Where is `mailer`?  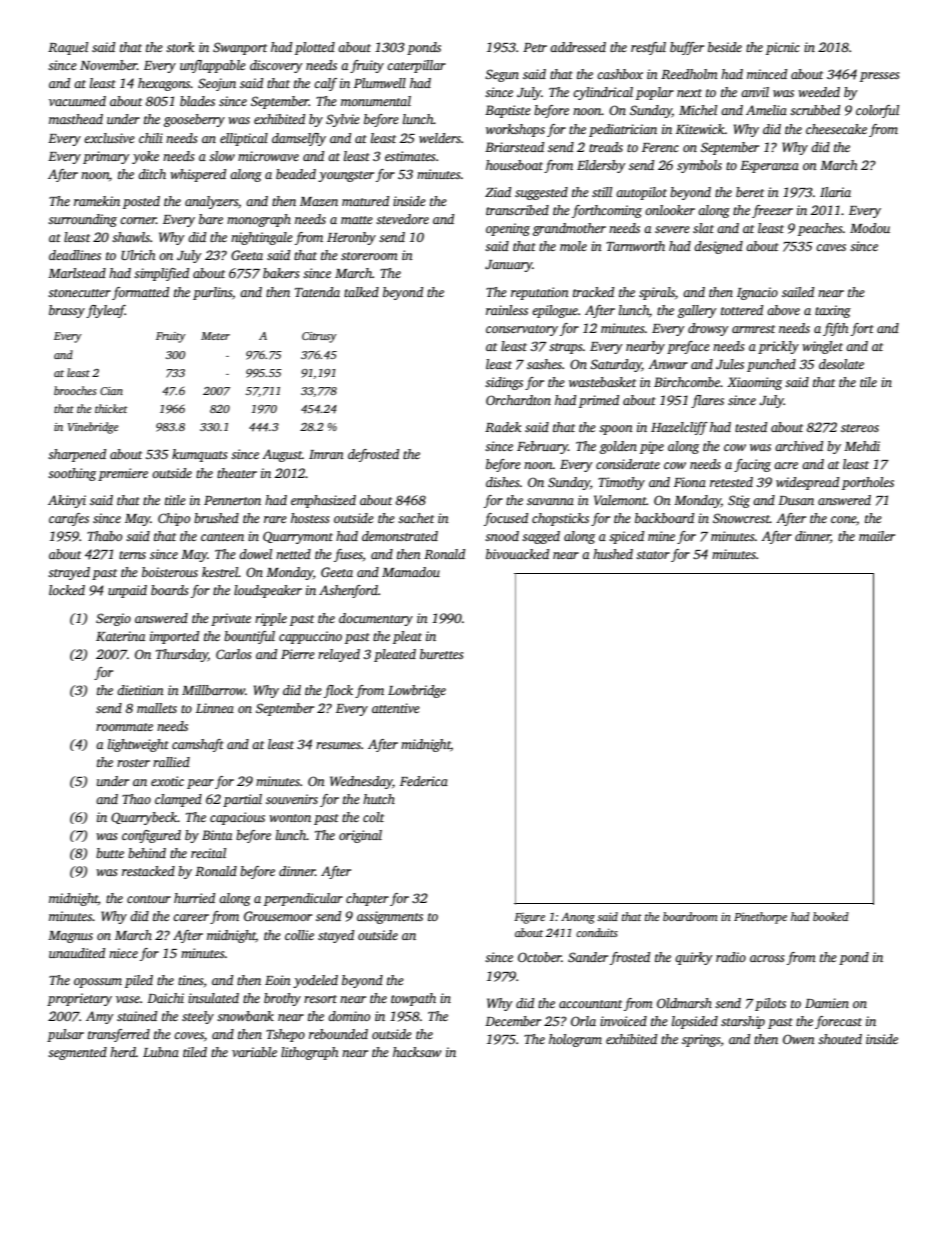
mailer is located at coordinates (877, 536).
